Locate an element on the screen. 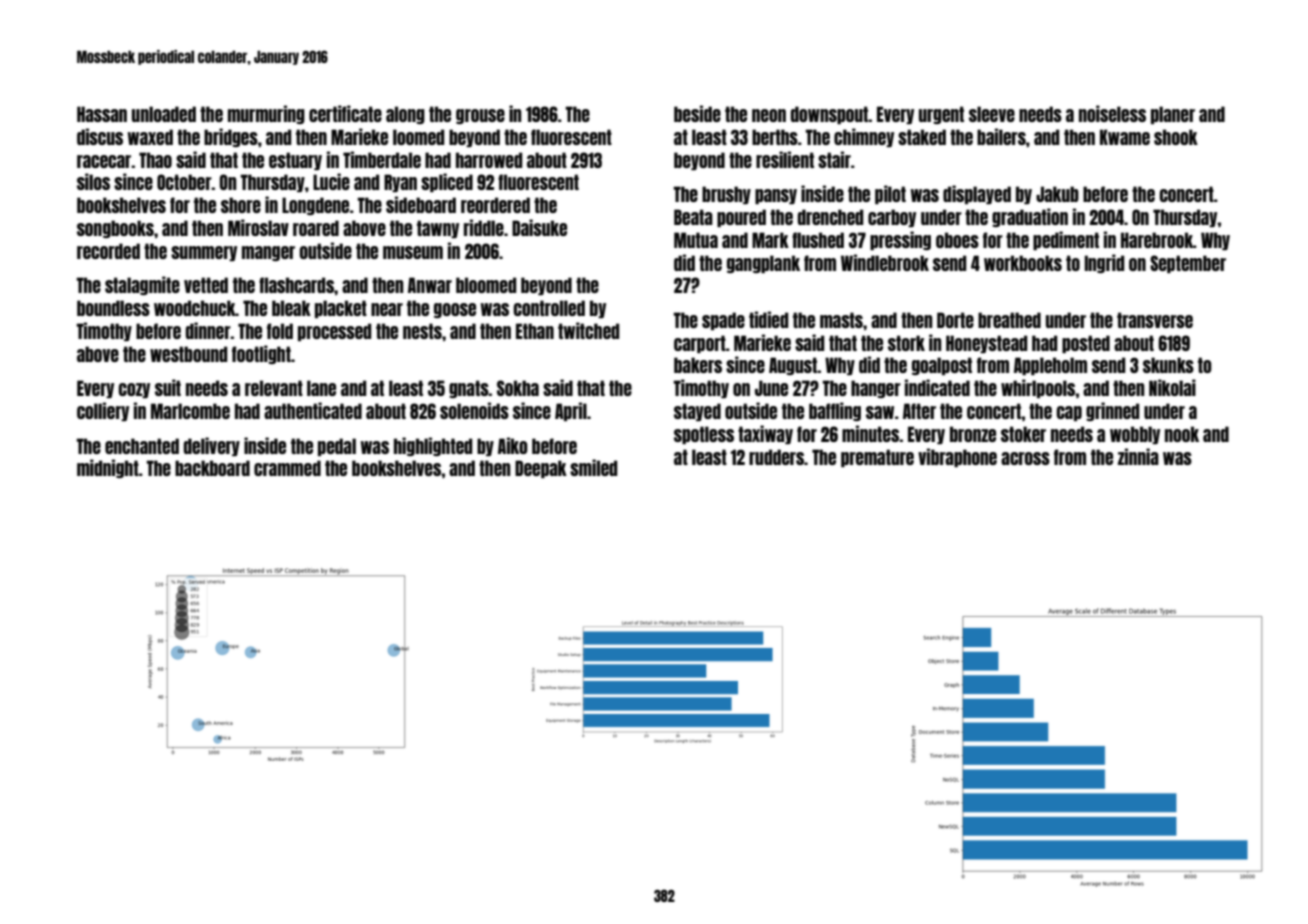 The width and height of the screenshot is (1308, 924). Sokha is located at coordinates (518, 388).
